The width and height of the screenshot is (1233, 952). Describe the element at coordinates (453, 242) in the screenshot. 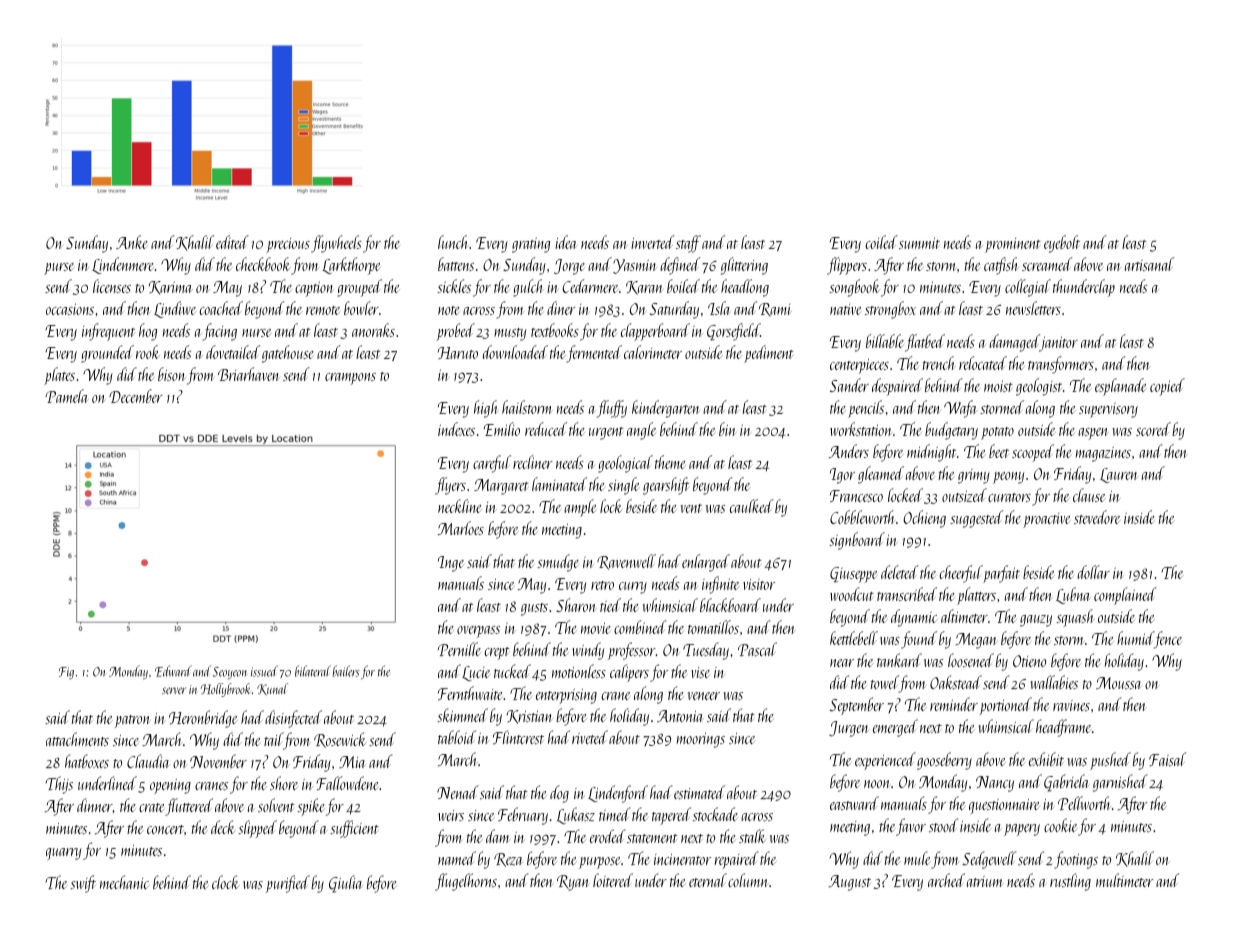

I see `lunch` at that location.
